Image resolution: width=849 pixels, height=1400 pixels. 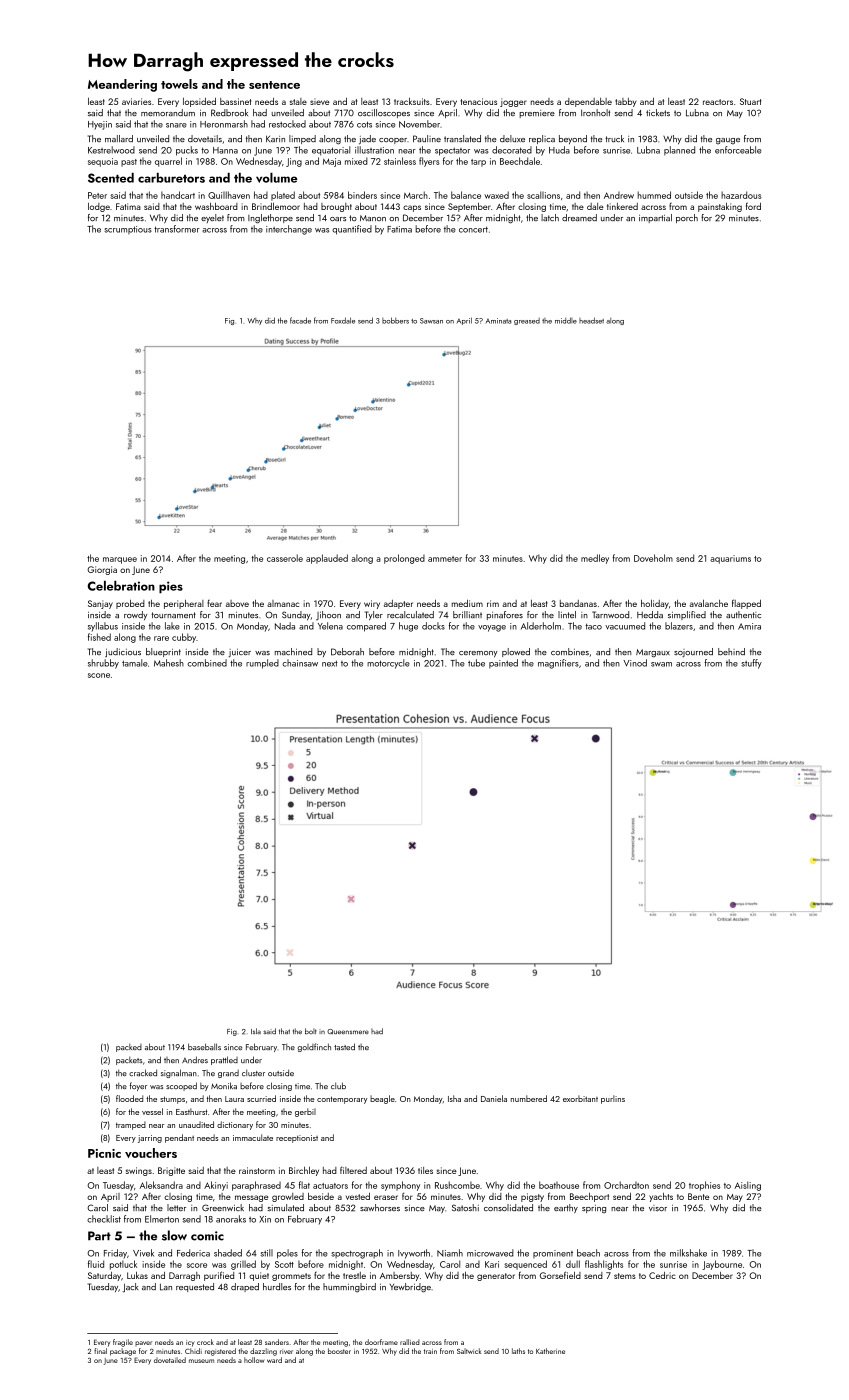 What do you see at coordinates (412, 101) in the screenshot?
I see `tracksuits` at bounding box center [412, 101].
